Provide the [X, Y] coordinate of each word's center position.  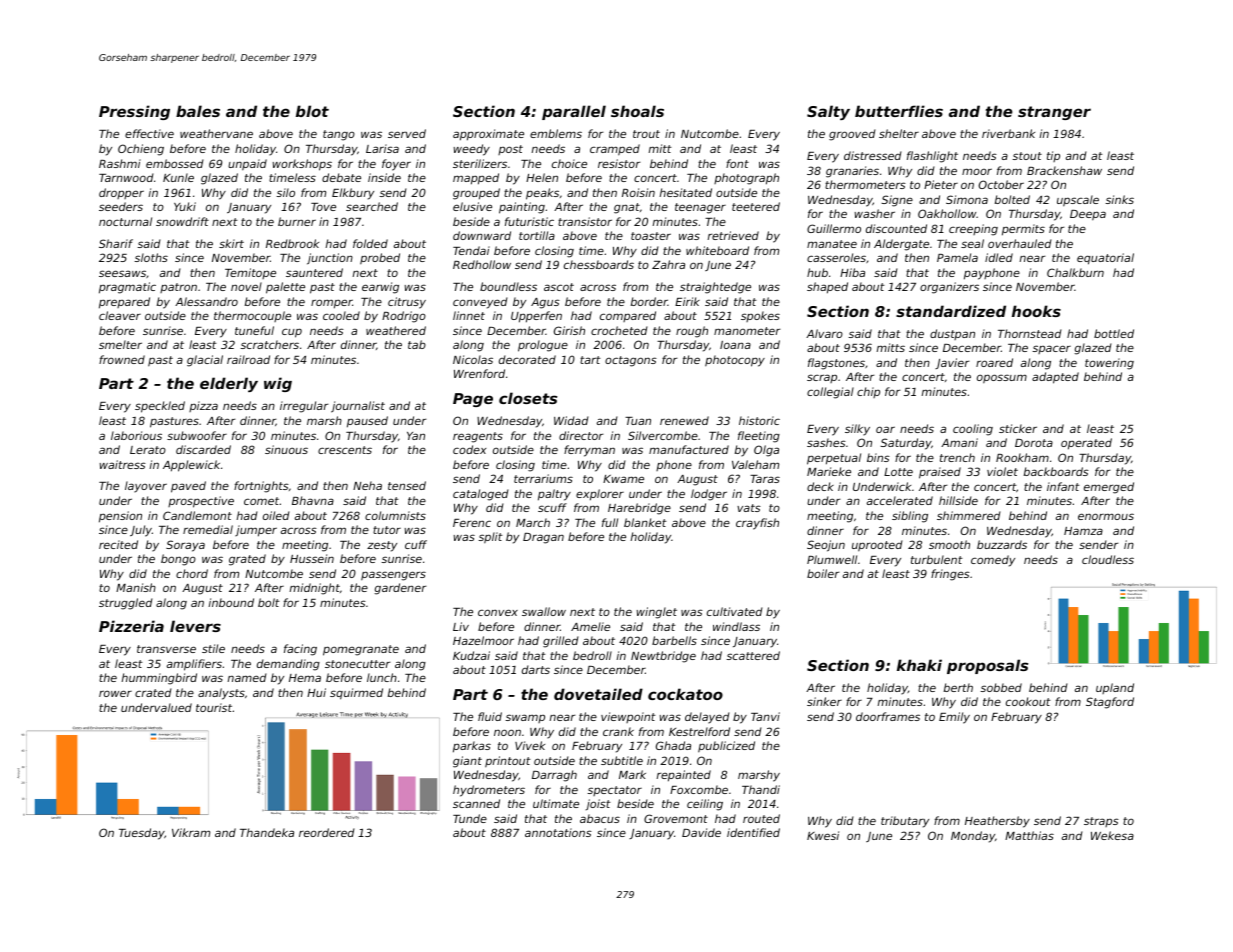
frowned [122, 359]
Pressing [134, 112]
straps [1101, 822]
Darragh [554, 776]
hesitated [686, 192]
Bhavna [313, 500]
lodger [709, 495]
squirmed [356, 694]
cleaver [120, 315]
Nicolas [473, 359]
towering [1109, 364]
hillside [958, 500]
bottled [1114, 333]
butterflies [899, 111]
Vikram [191, 832]
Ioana [735, 345]
